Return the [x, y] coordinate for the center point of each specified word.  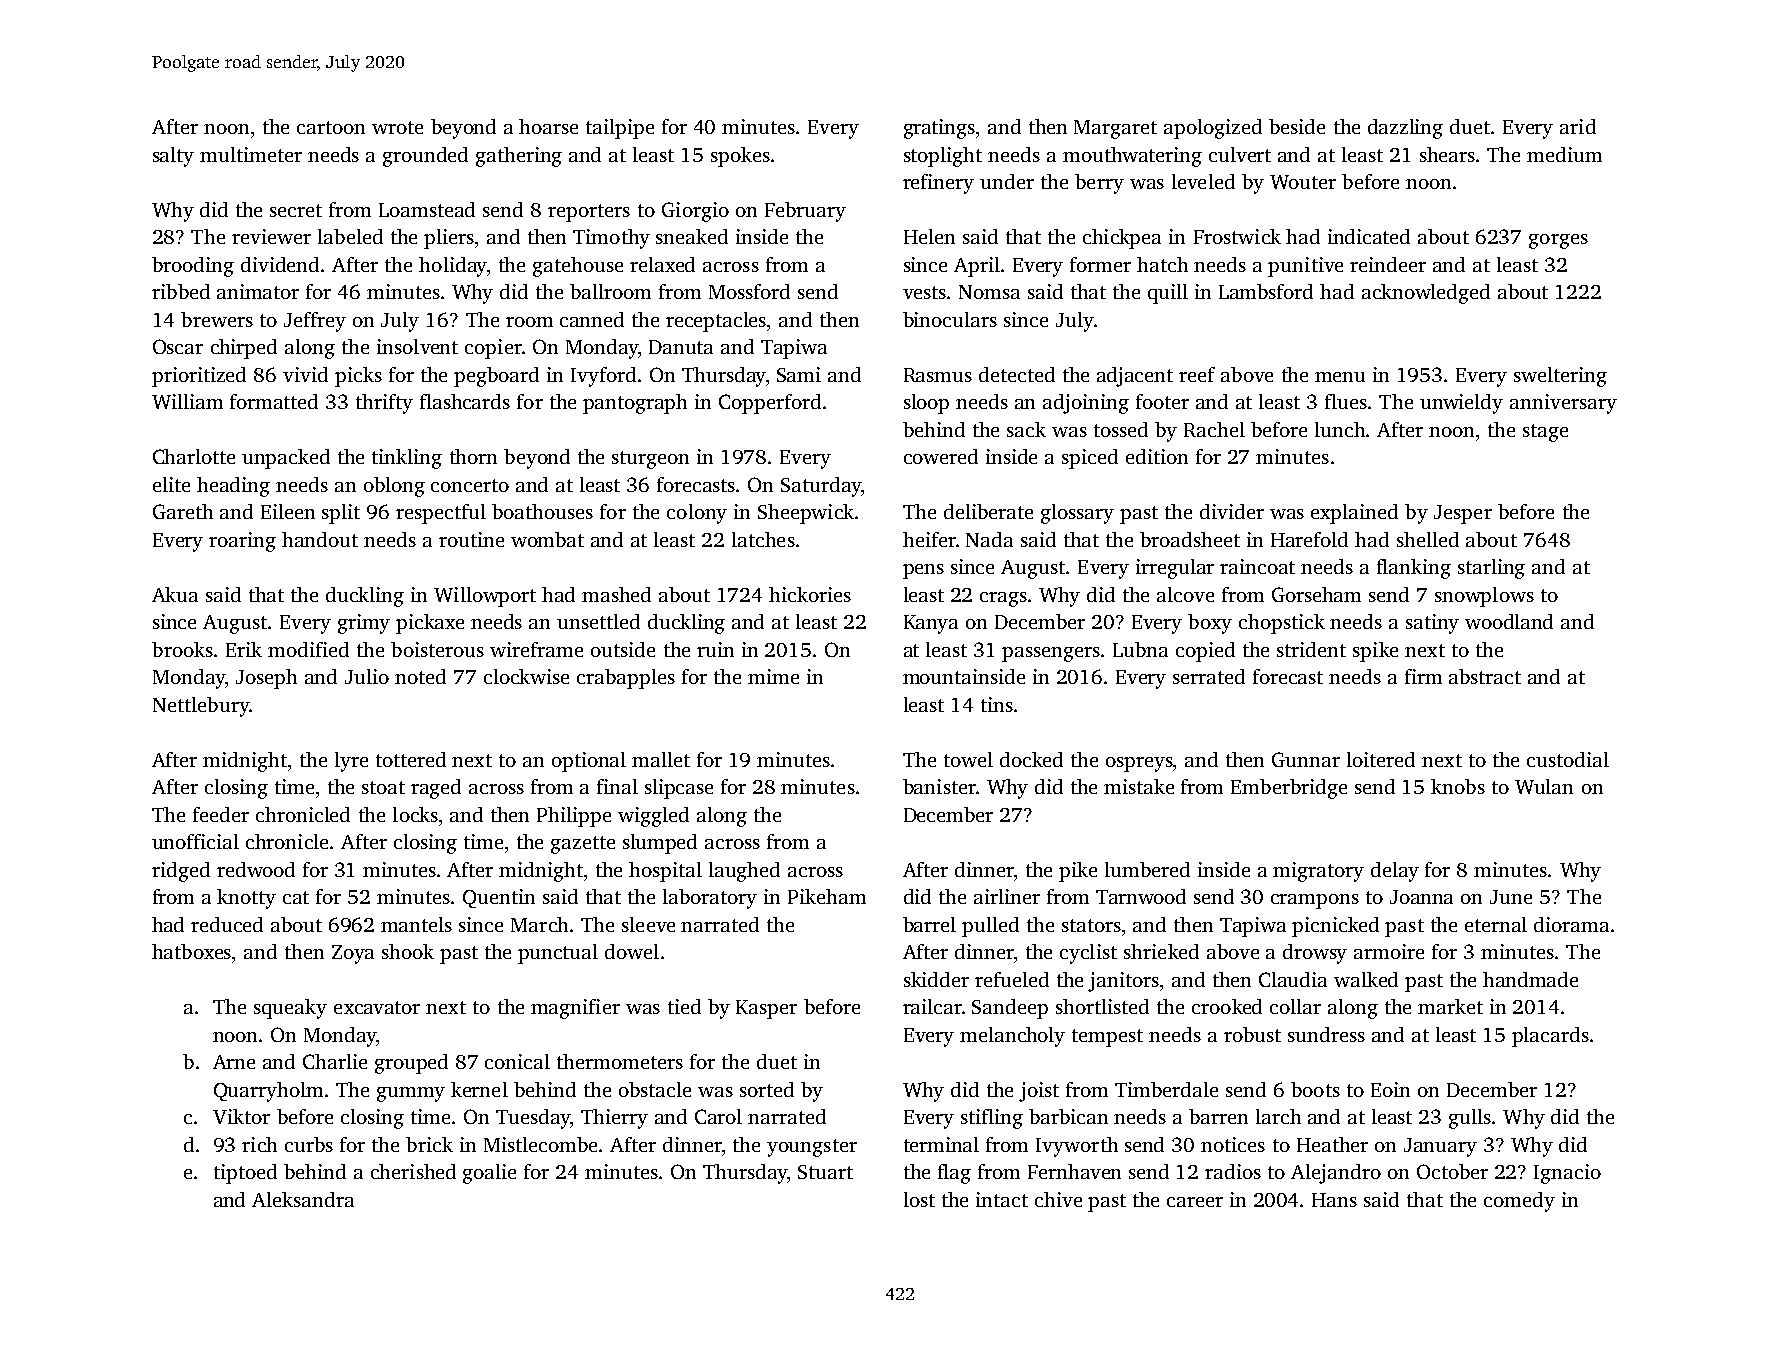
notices [1233, 1144]
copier [493, 349]
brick [429, 1144]
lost [919, 1199]
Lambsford [1266, 291]
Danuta [681, 347]
